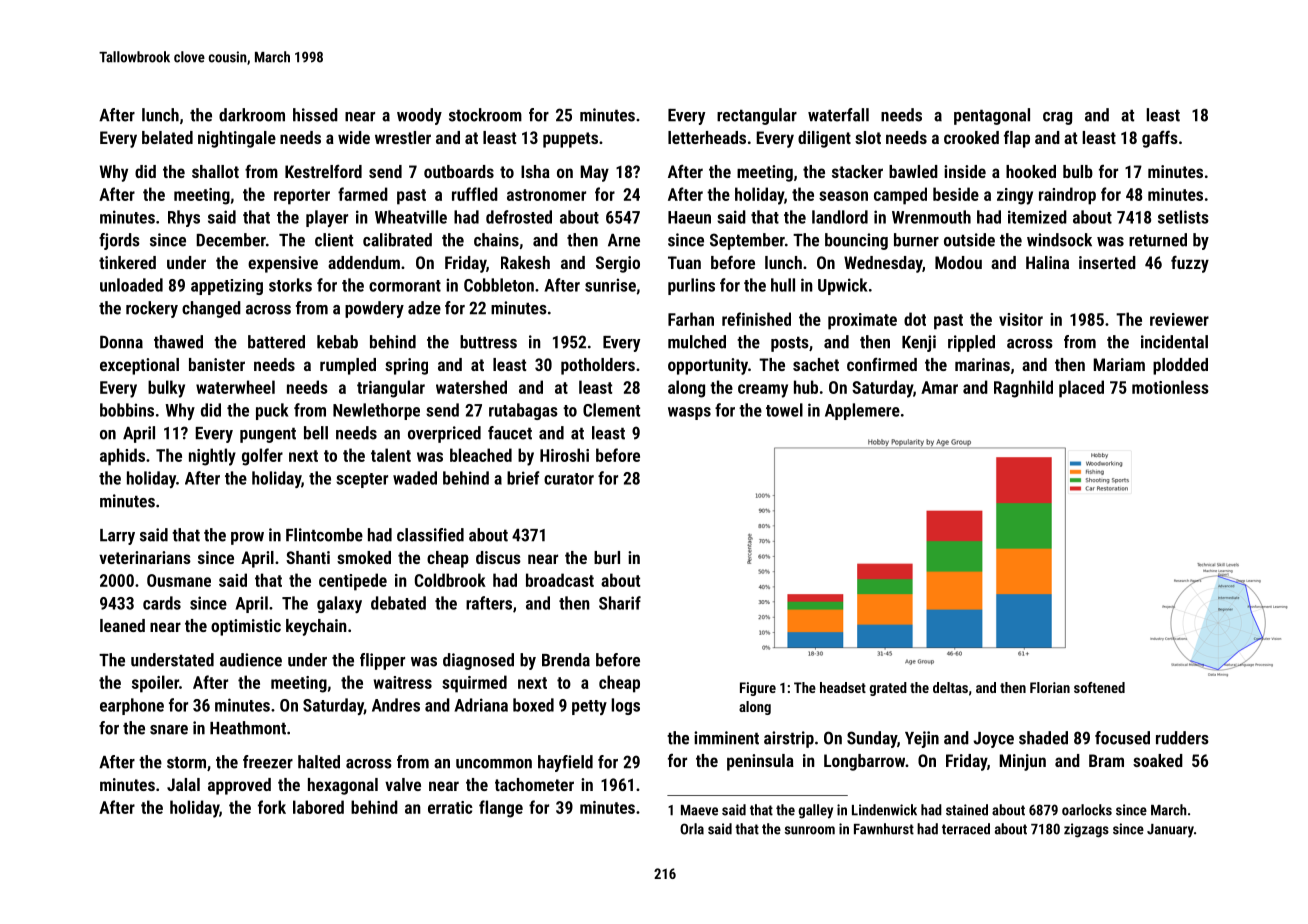  I want to click on centipede, so click(353, 582).
